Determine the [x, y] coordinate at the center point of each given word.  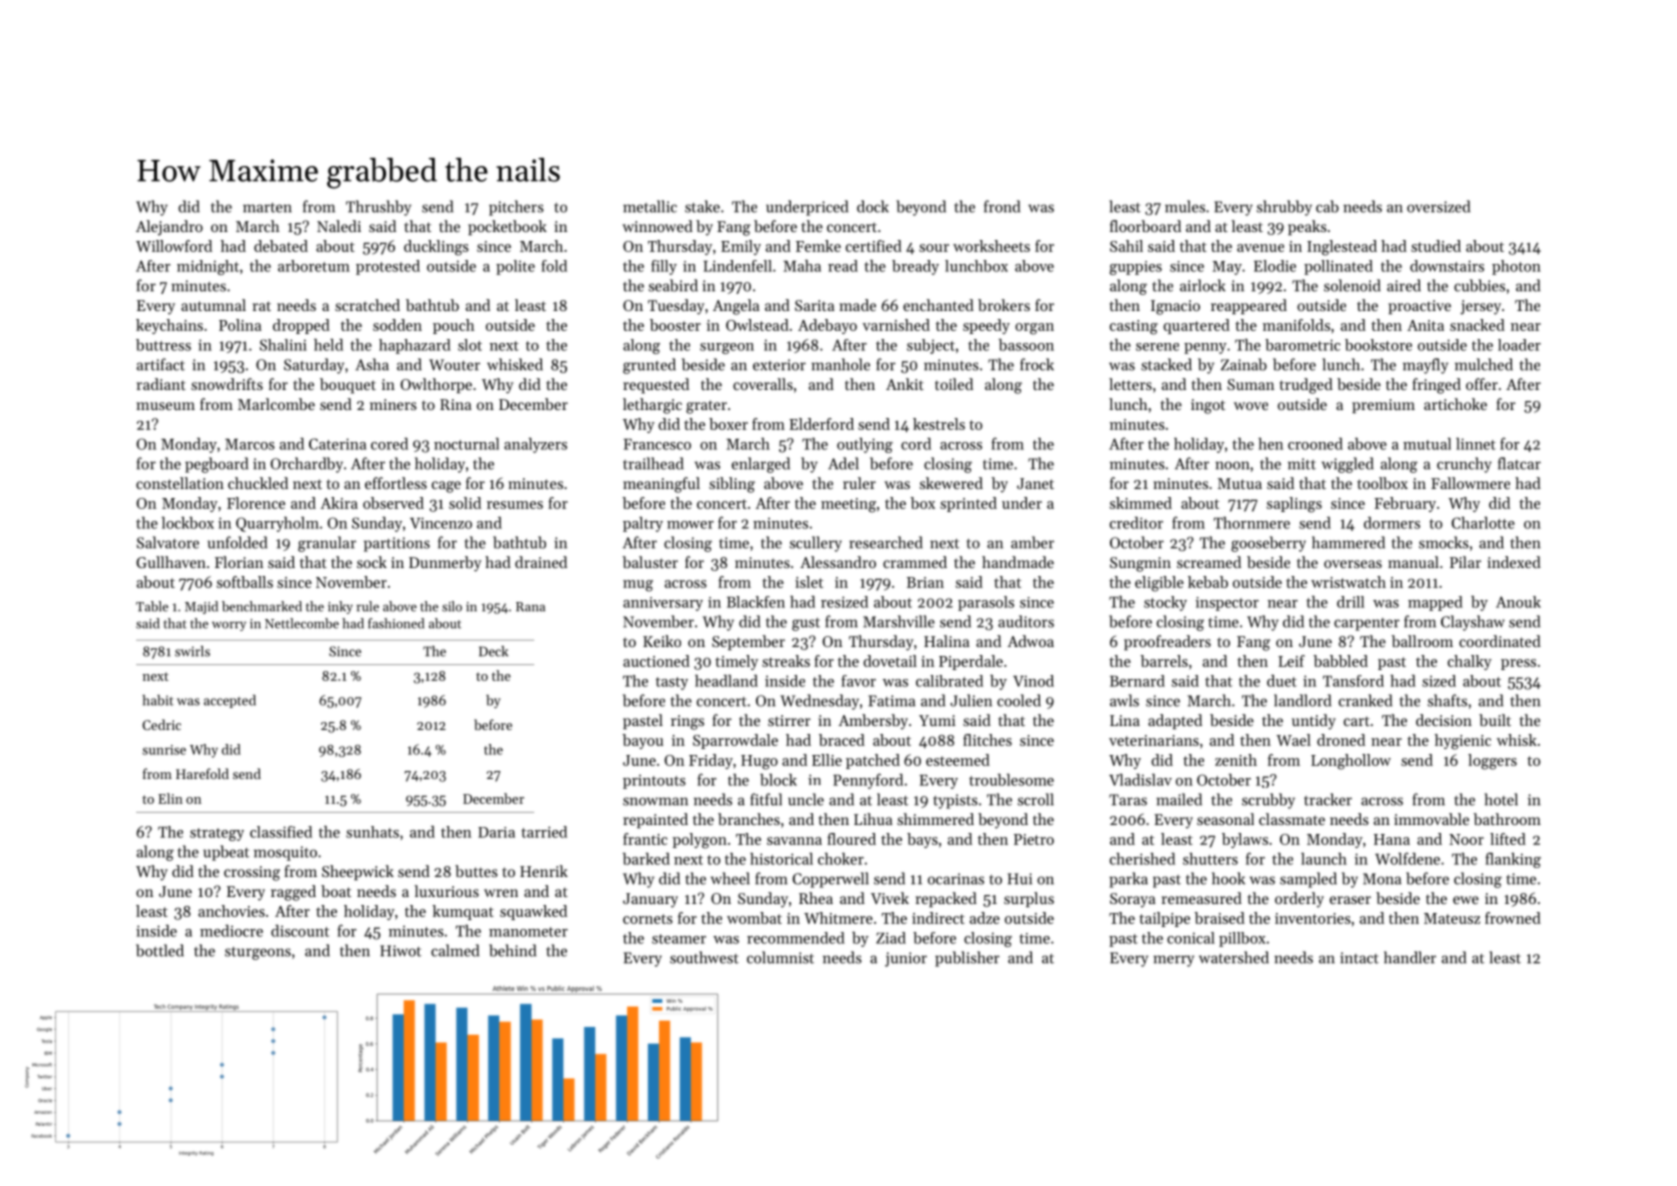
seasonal [1225, 819]
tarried [544, 832]
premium [1383, 406]
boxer [728, 424]
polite [515, 267]
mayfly [1425, 366]
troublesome [1011, 780]
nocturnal [466, 444]
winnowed [657, 226]
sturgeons [258, 953]
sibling [732, 485]
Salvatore [168, 542]
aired [1404, 285]
